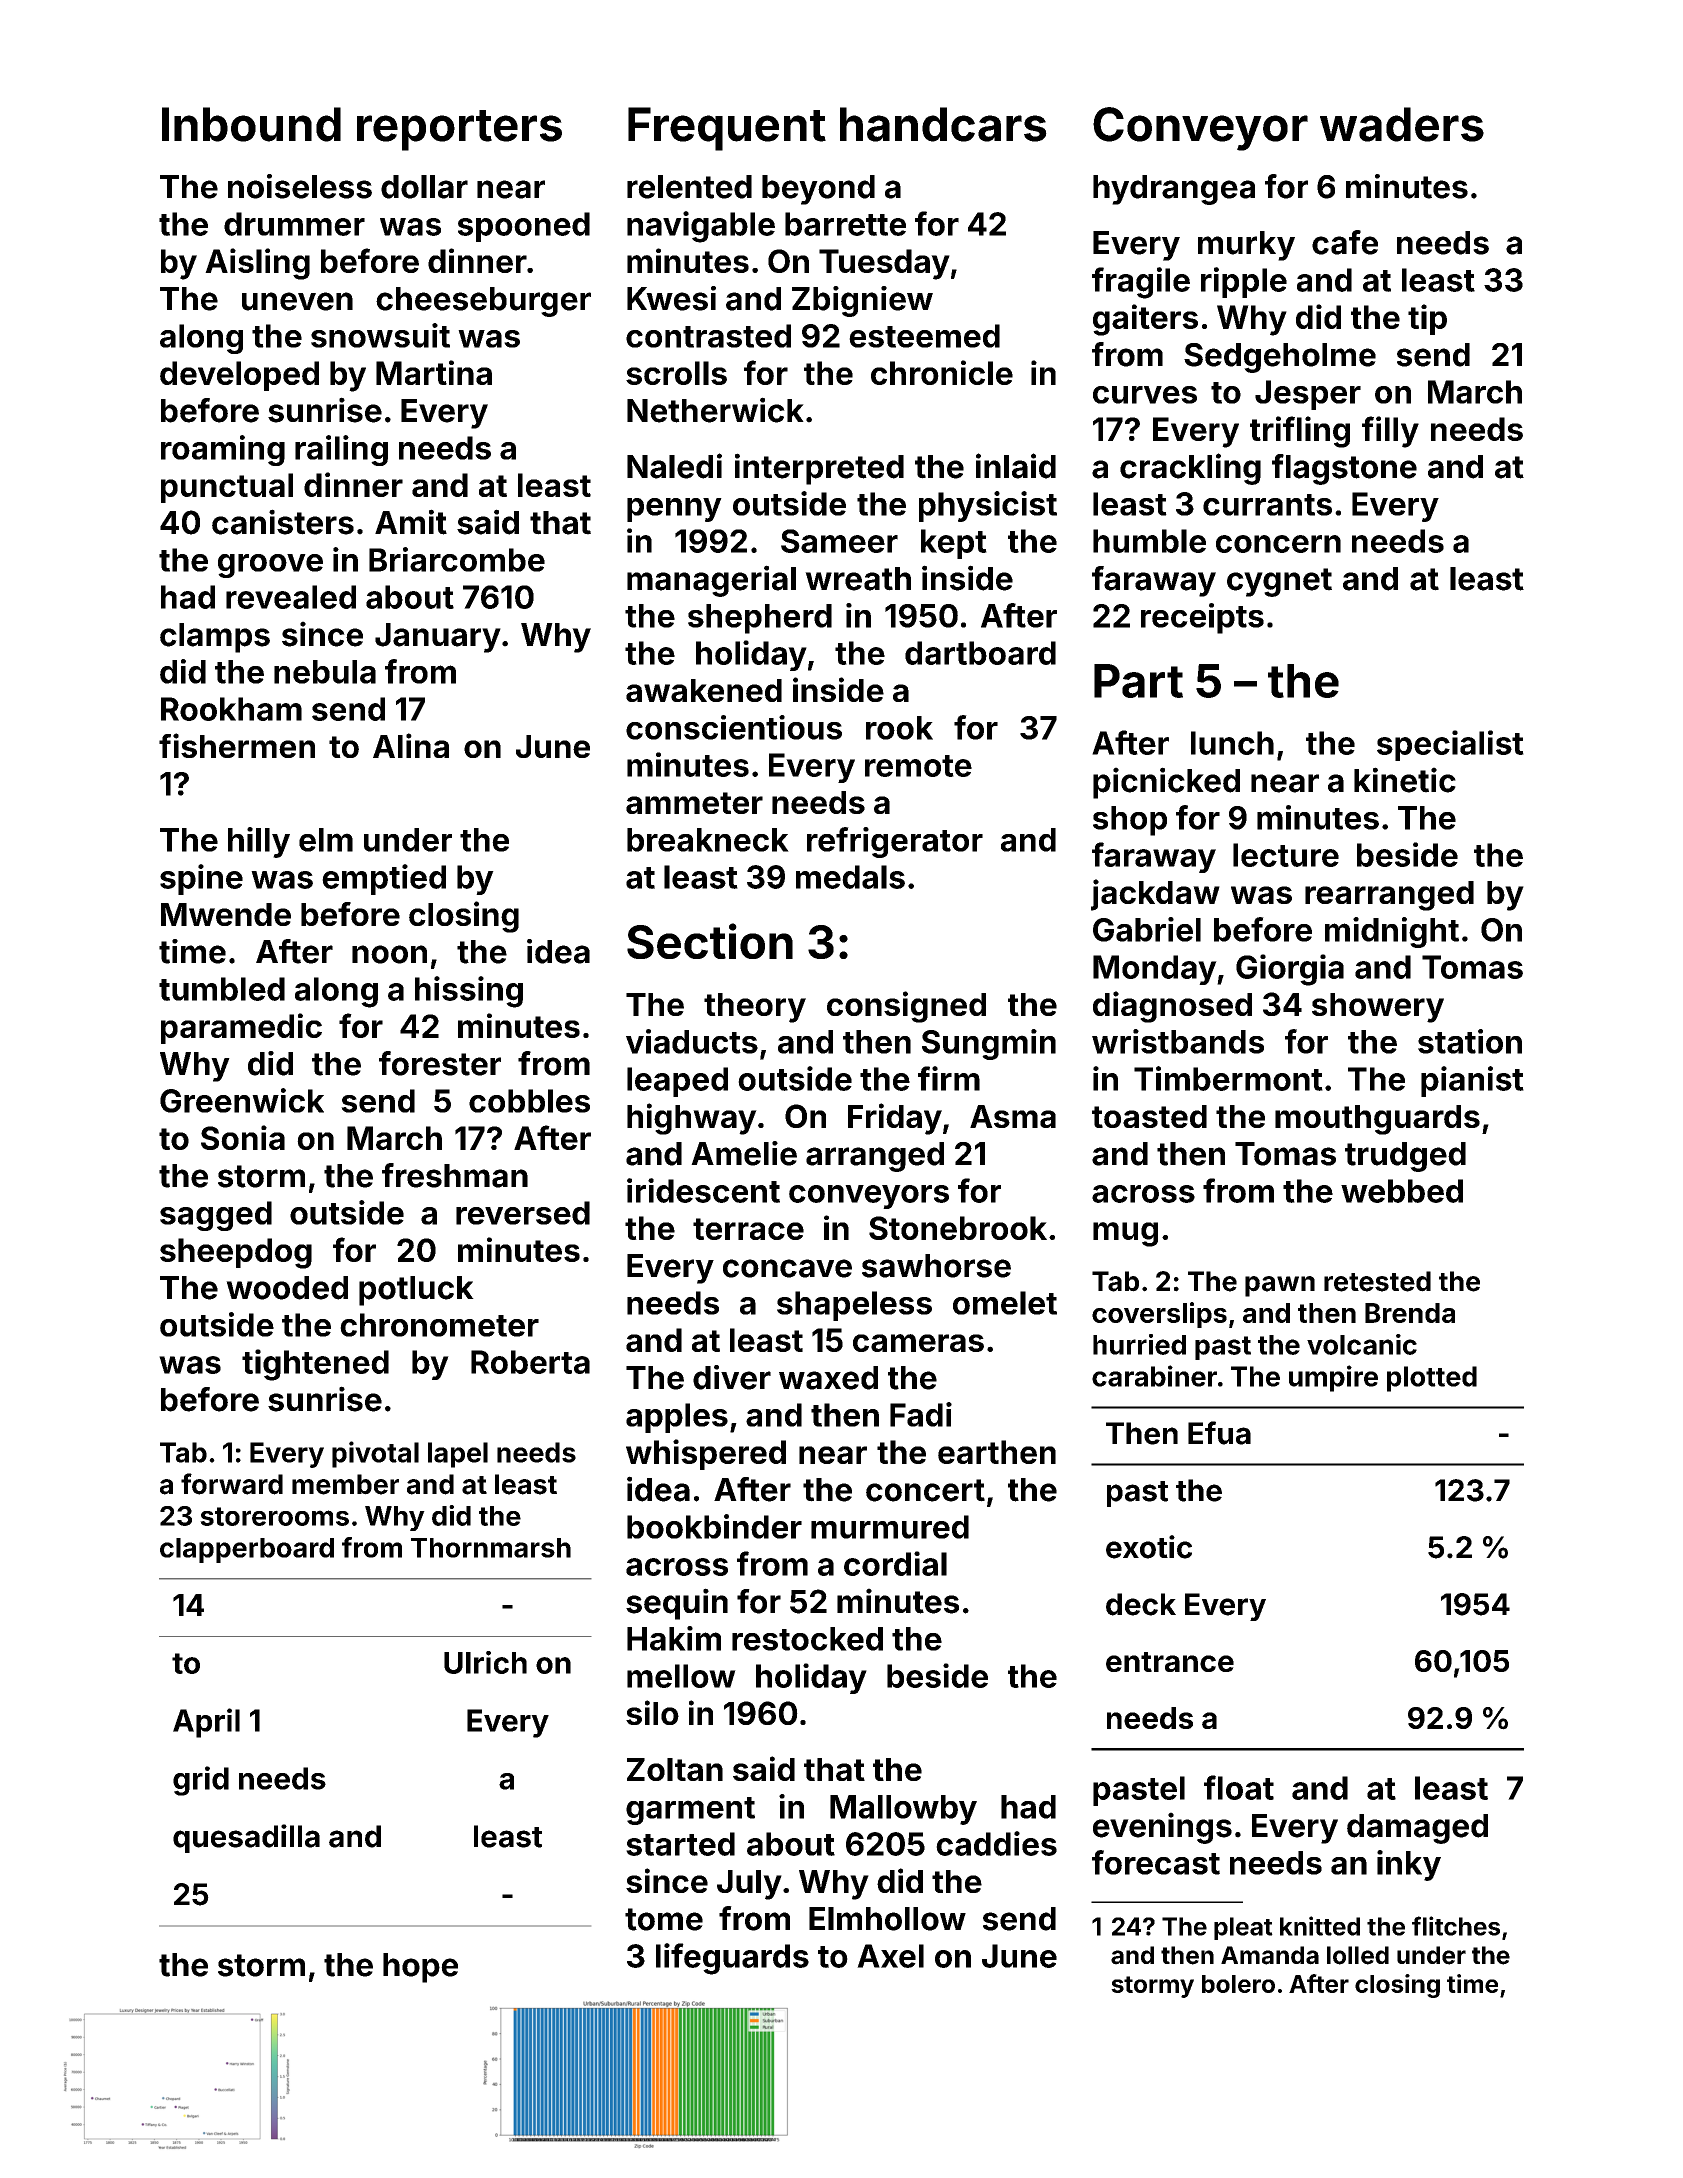 The width and height of the screenshot is (1683, 2178). I want to click on waders, so click(1402, 124).
